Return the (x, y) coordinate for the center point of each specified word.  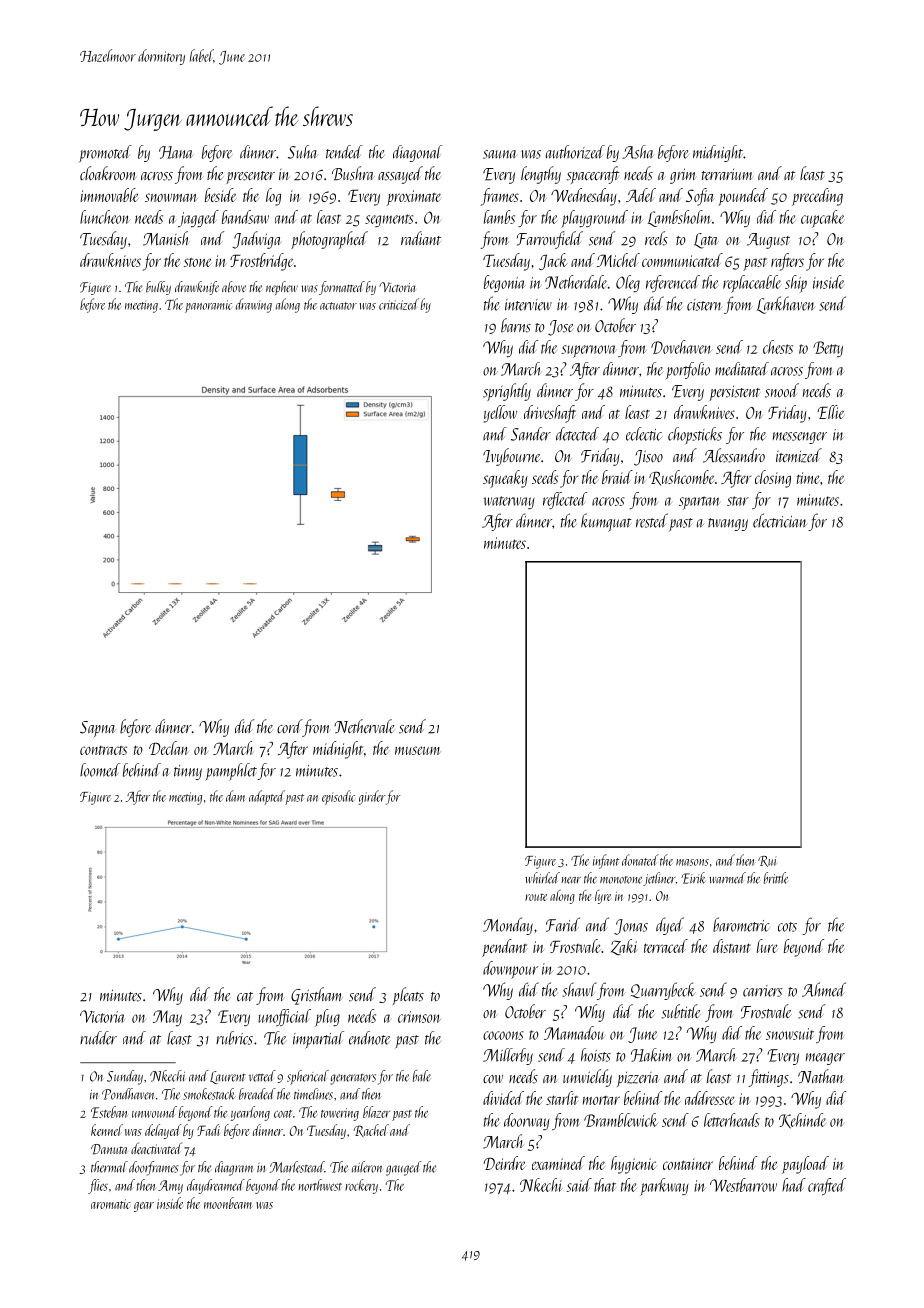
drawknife (197, 288)
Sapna (97, 729)
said (579, 1185)
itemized (799, 455)
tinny (188, 772)
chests (778, 347)
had (794, 1185)
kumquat (606, 522)
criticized (399, 304)
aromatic (111, 1204)
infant (606, 861)
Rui (767, 861)
